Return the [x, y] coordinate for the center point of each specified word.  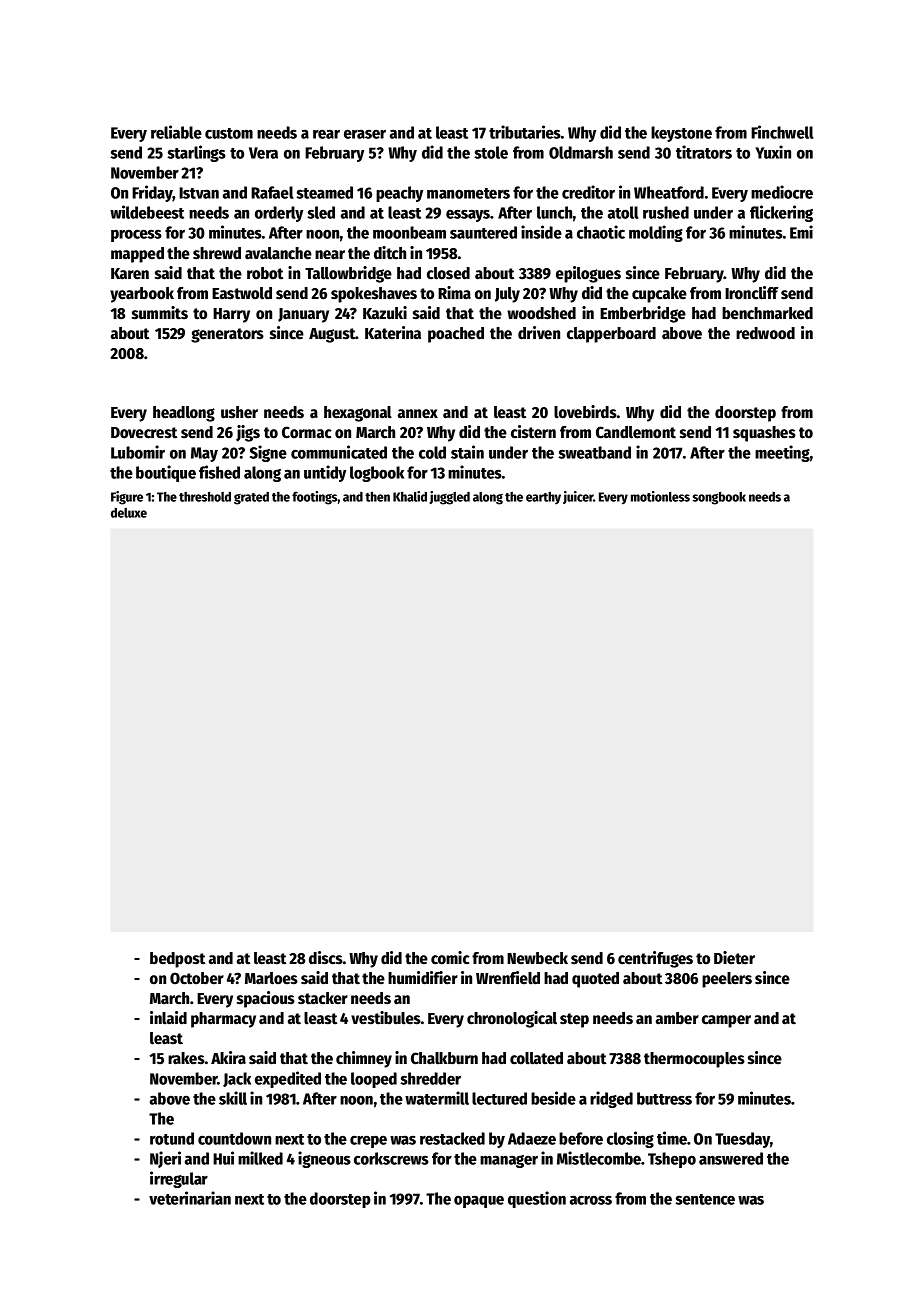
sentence [705, 1199]
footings [314, 498]
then [377, 496]
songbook [719, 498]
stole [491, 152]
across [591, 1200]
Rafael [272, 192]
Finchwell [782, 132]
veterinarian [190, 1198]
